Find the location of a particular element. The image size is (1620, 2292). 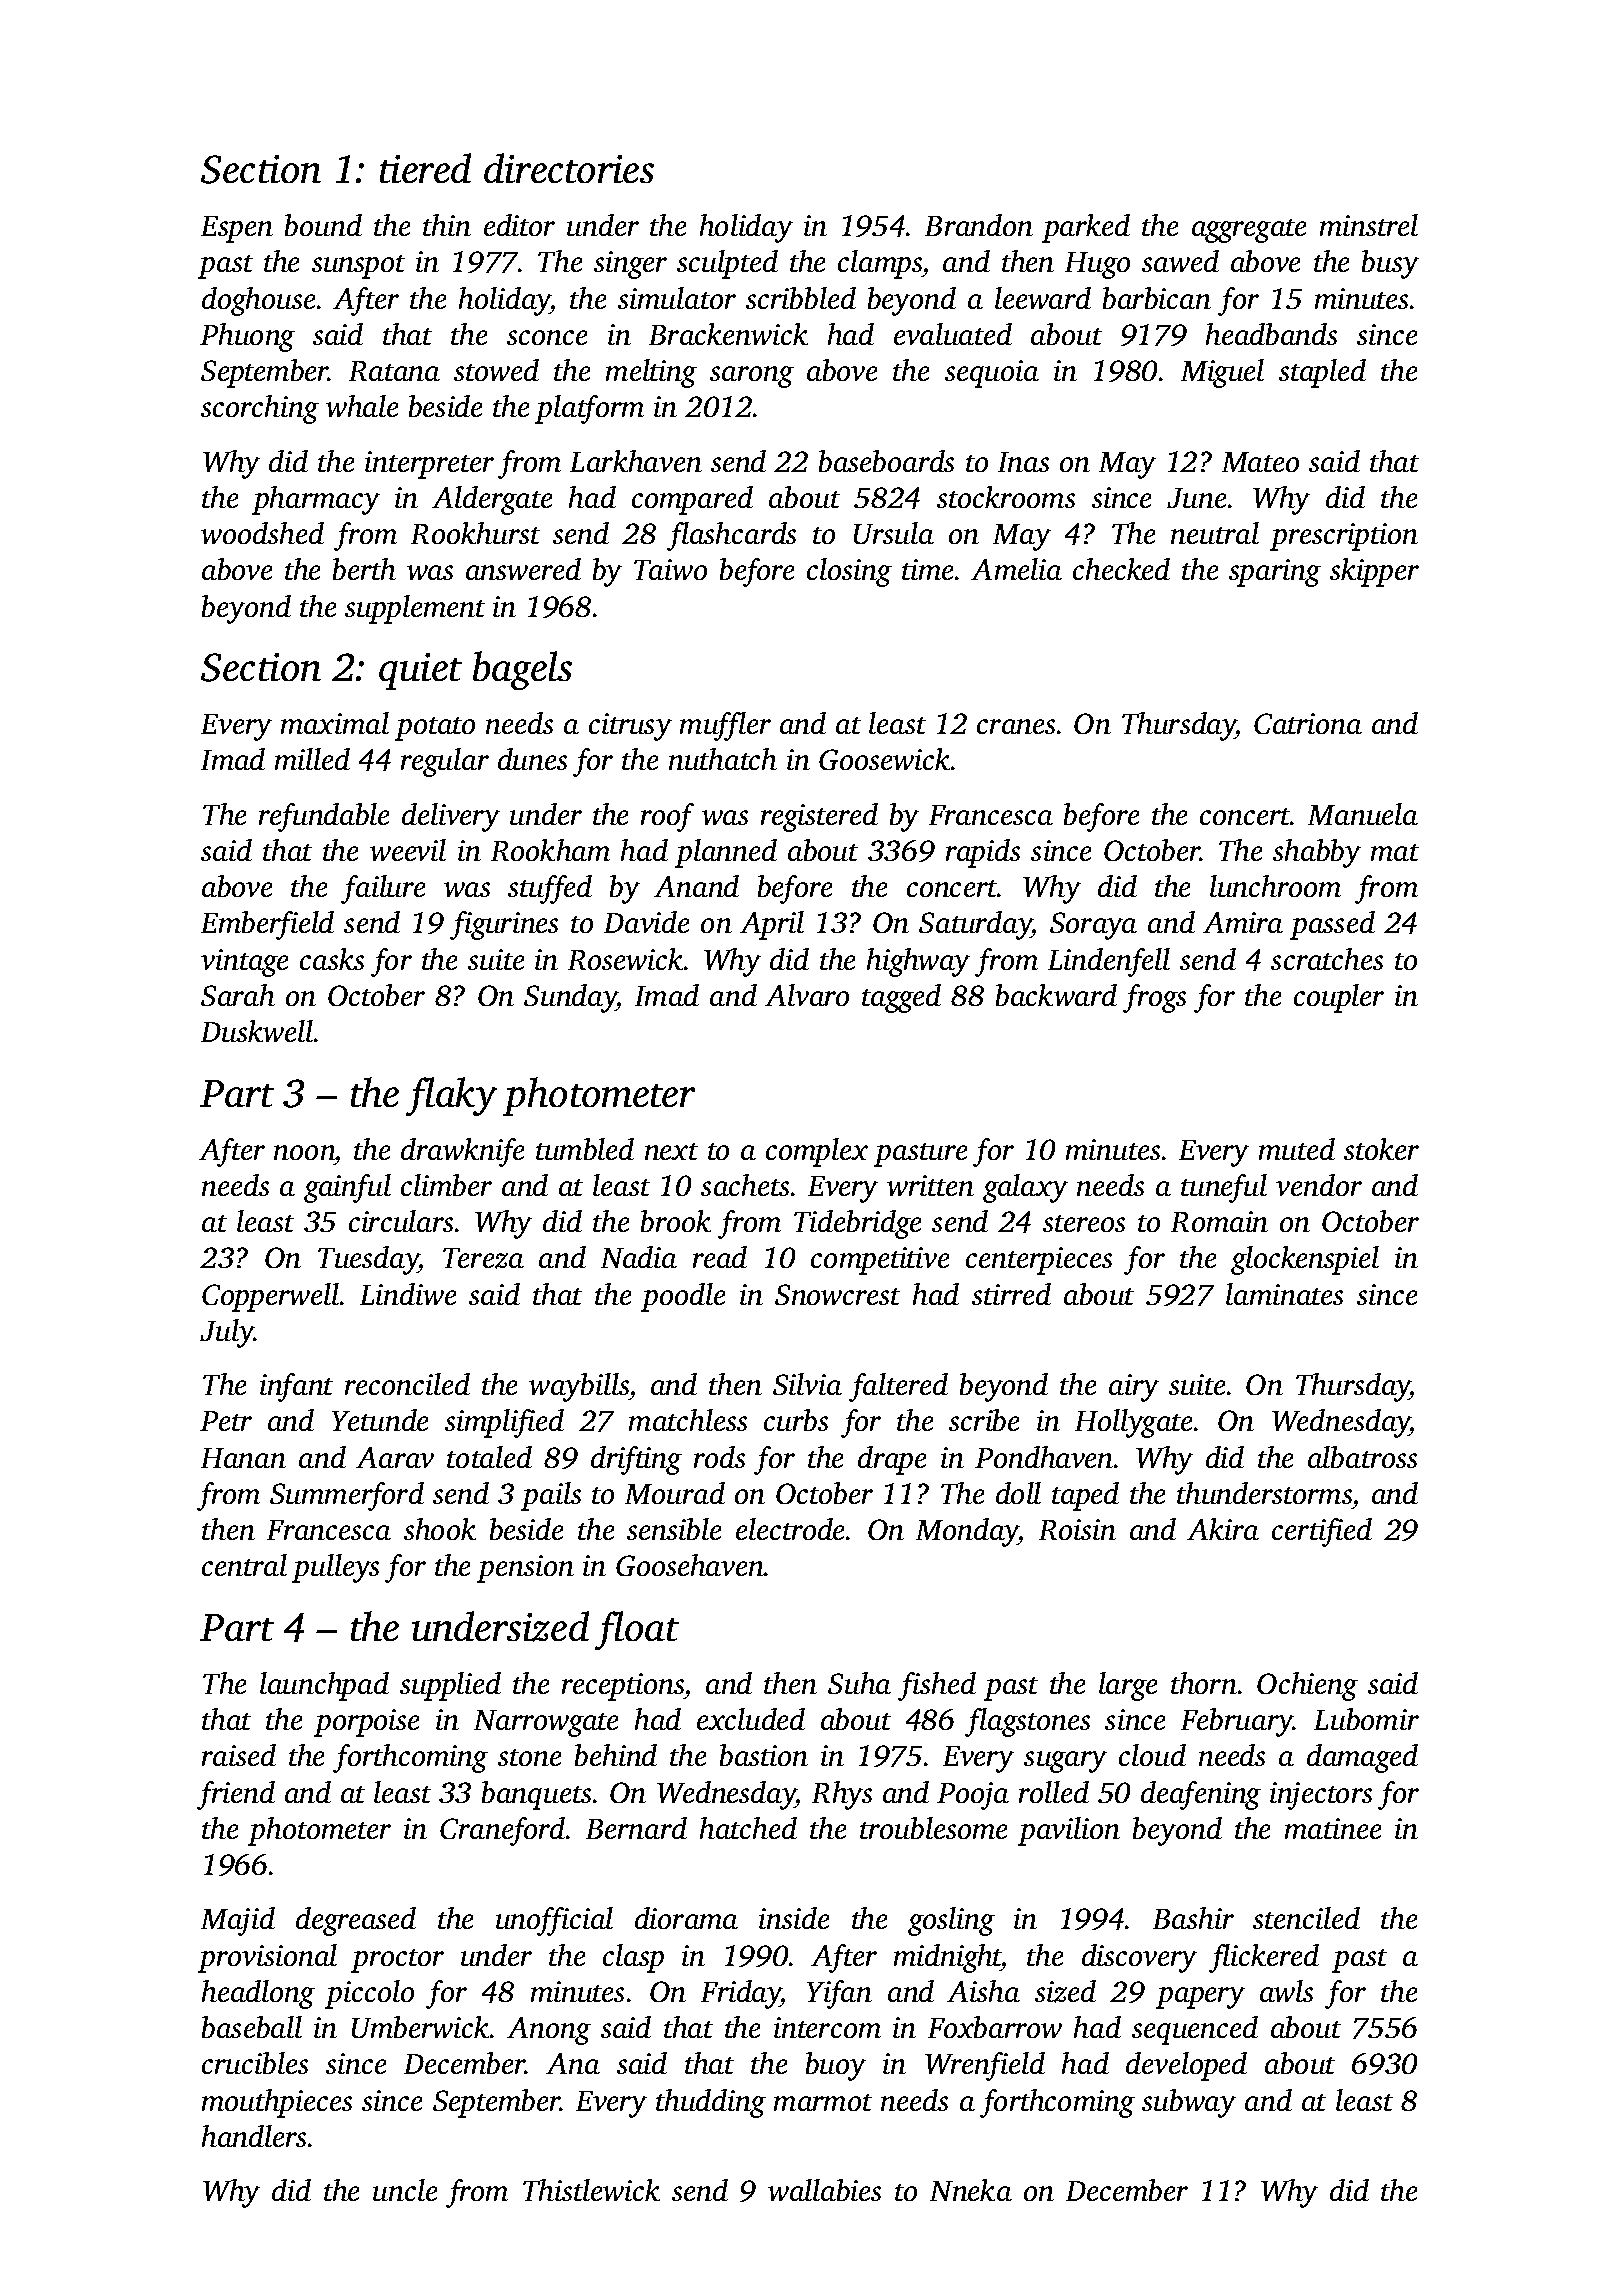

airy is located at coordinates (1134, 1388).
